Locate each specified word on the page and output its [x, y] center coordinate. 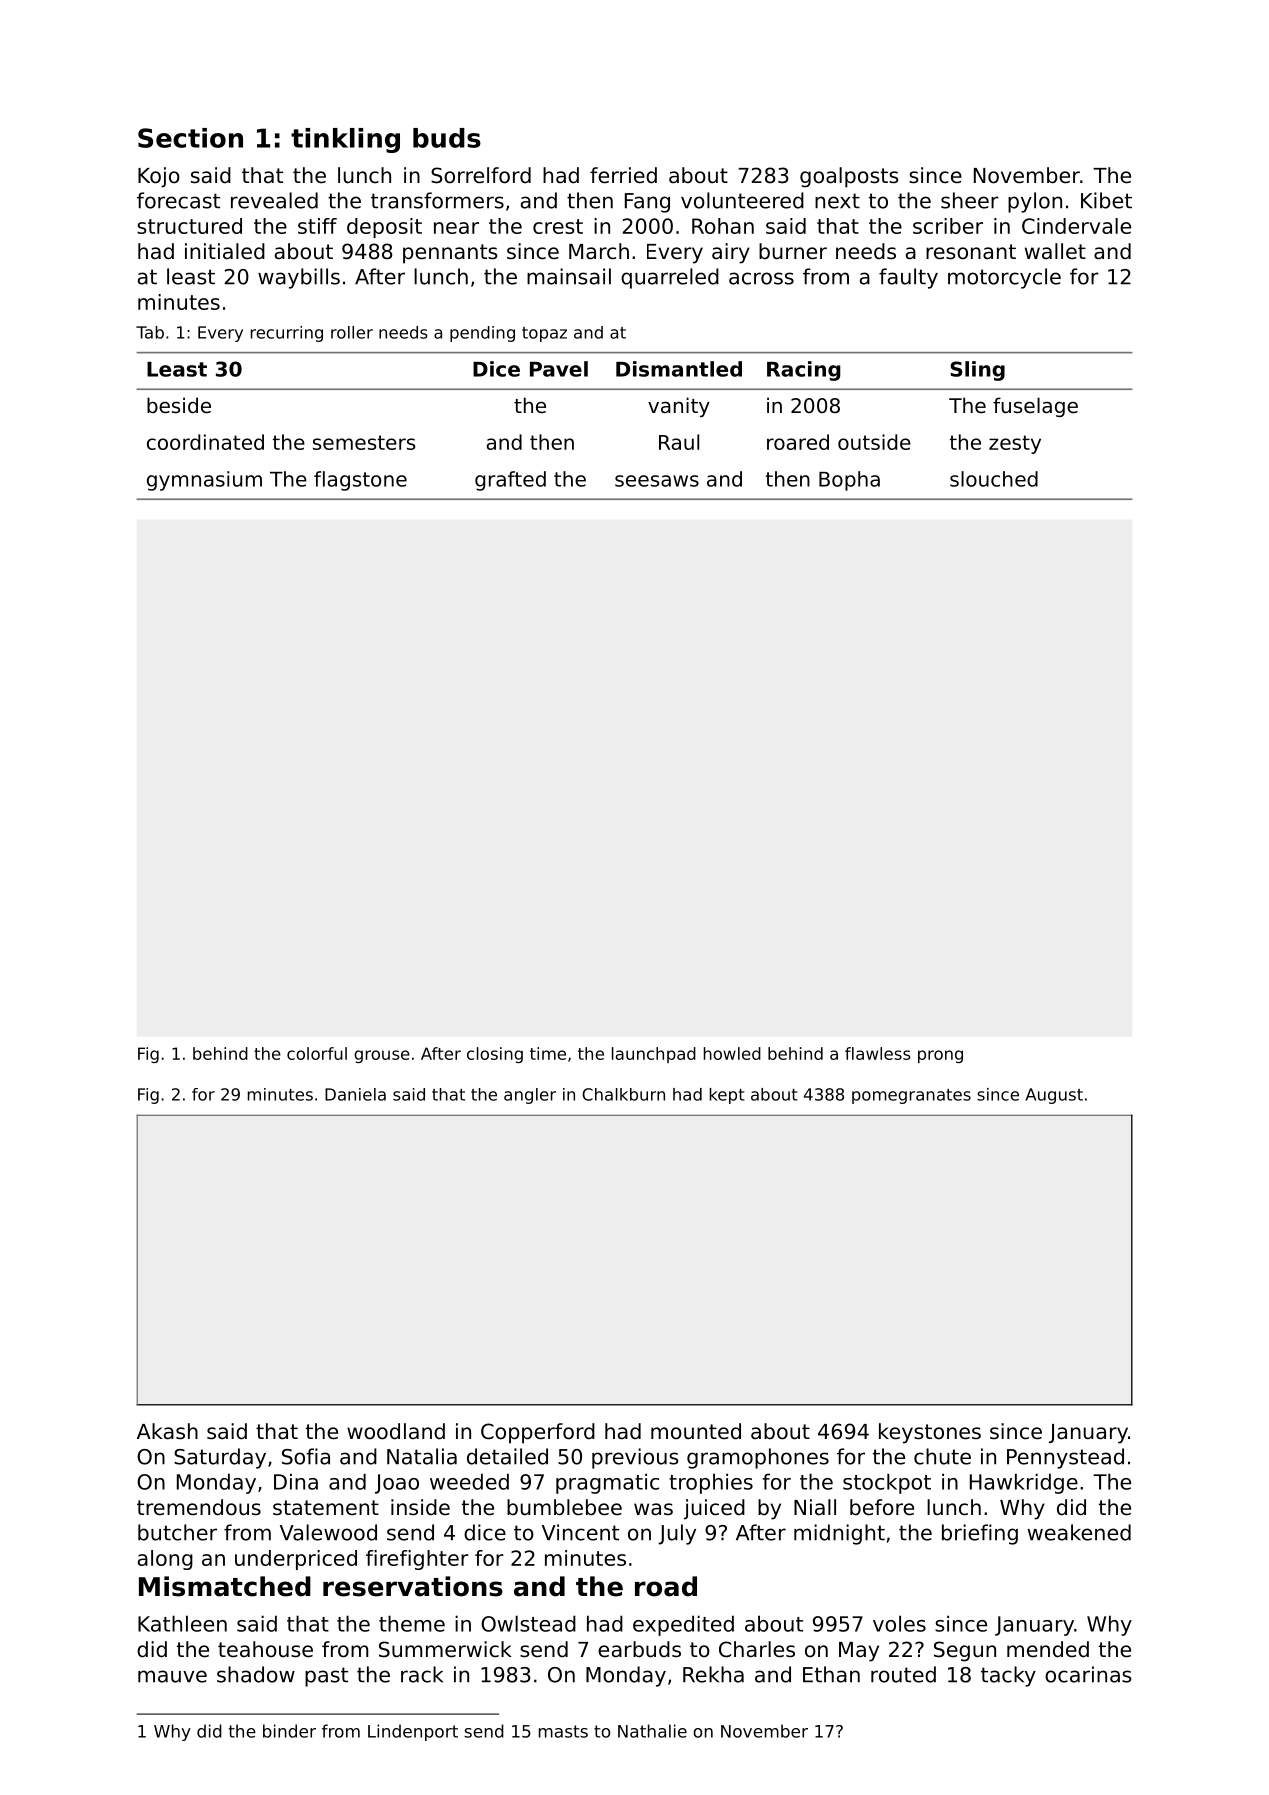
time [548, 1053]
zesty [1015, 444]
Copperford [538, 1433]
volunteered [742, 200]
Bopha [849, 481]
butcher [177, 1532]
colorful [317, 1053]
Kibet [1106, 200]
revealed [274, 200]
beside [179, 405]
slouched [994, 479]
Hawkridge [1024, 1483]
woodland [396, 1431]
